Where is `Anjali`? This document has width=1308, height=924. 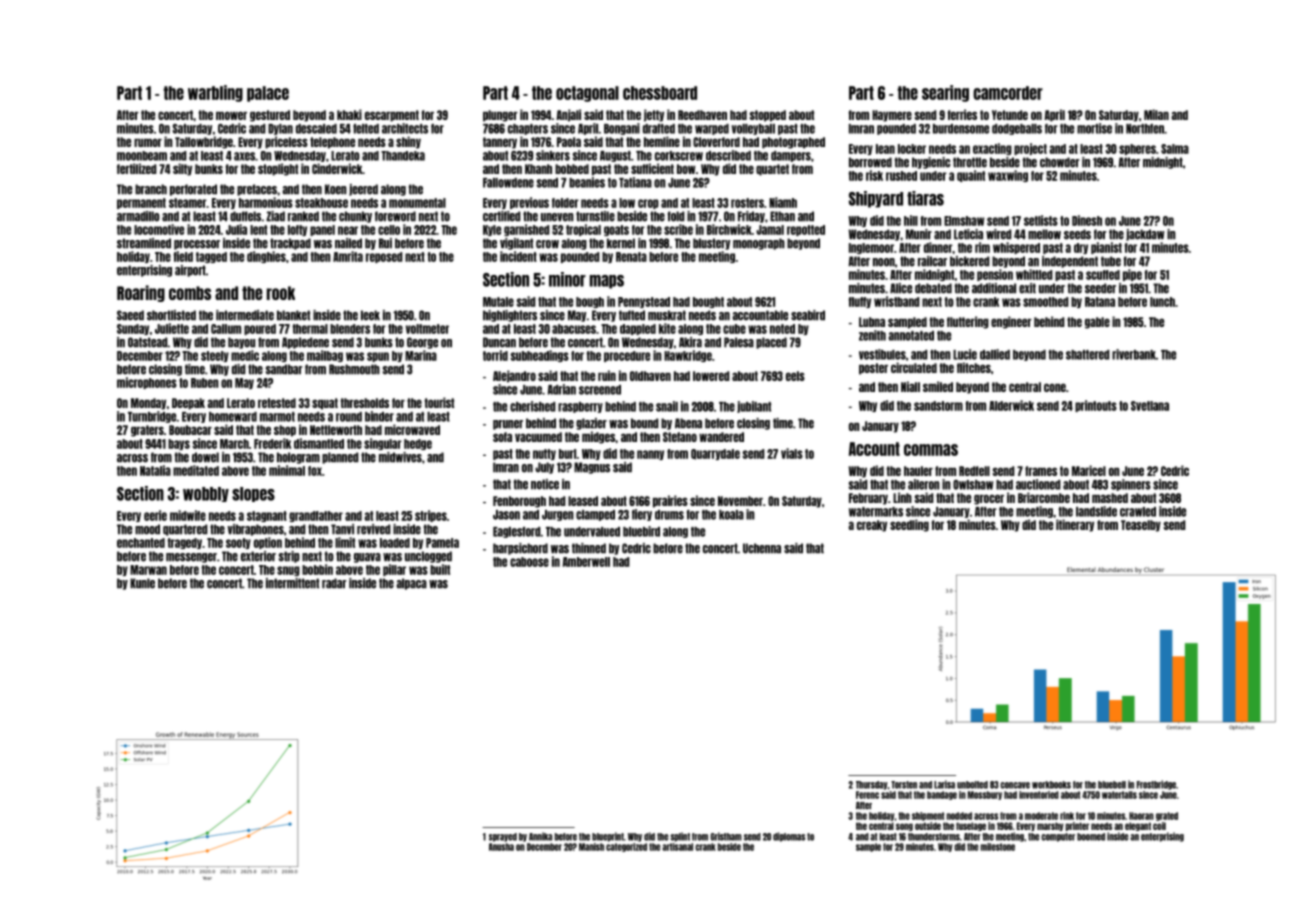 Anjali is located at coordinates (568, 115).
